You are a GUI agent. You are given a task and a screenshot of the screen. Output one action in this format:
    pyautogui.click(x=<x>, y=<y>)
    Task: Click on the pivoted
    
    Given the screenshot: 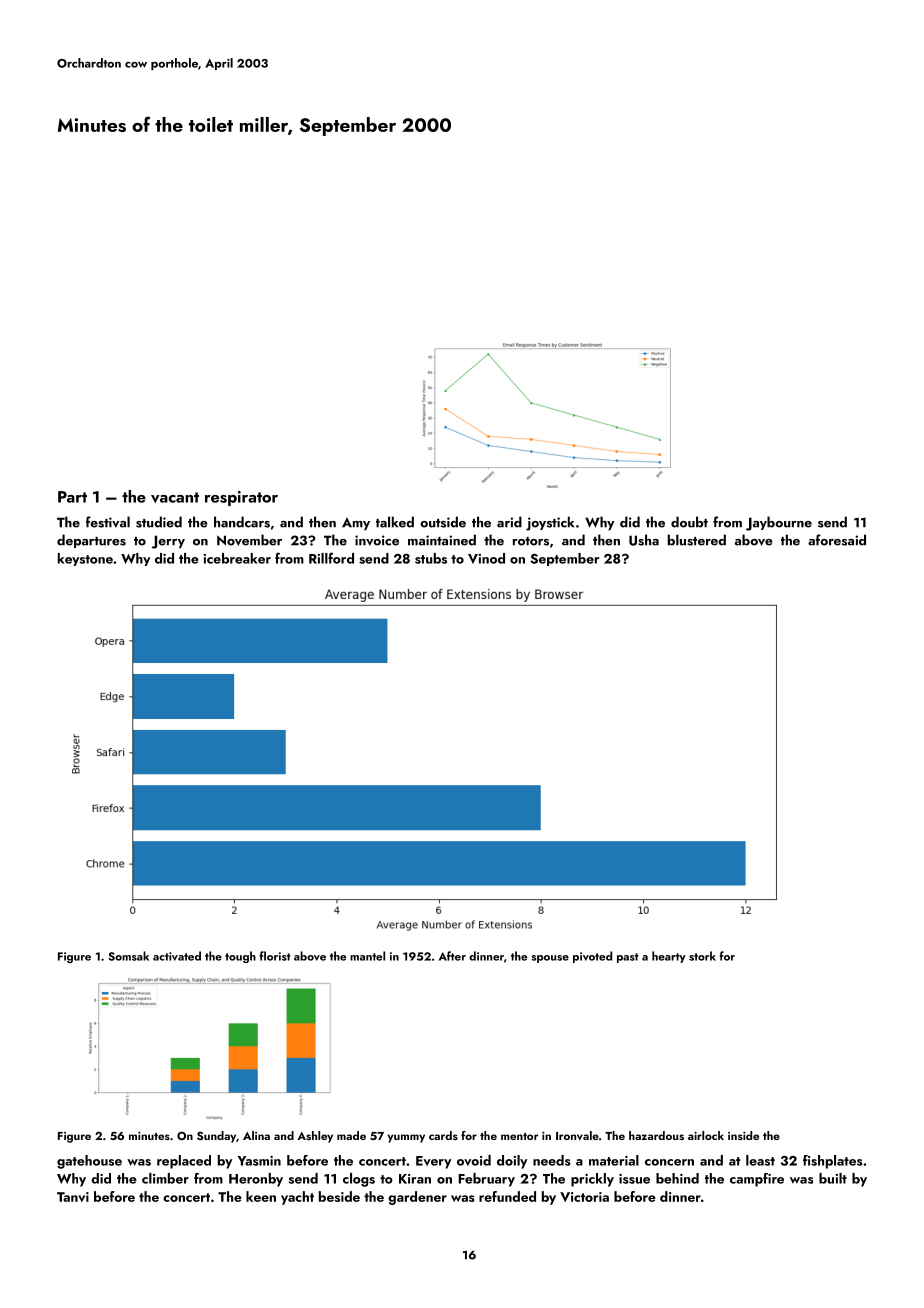 What is the action you would take?
    pyautogui.click(x=592, y=957)
